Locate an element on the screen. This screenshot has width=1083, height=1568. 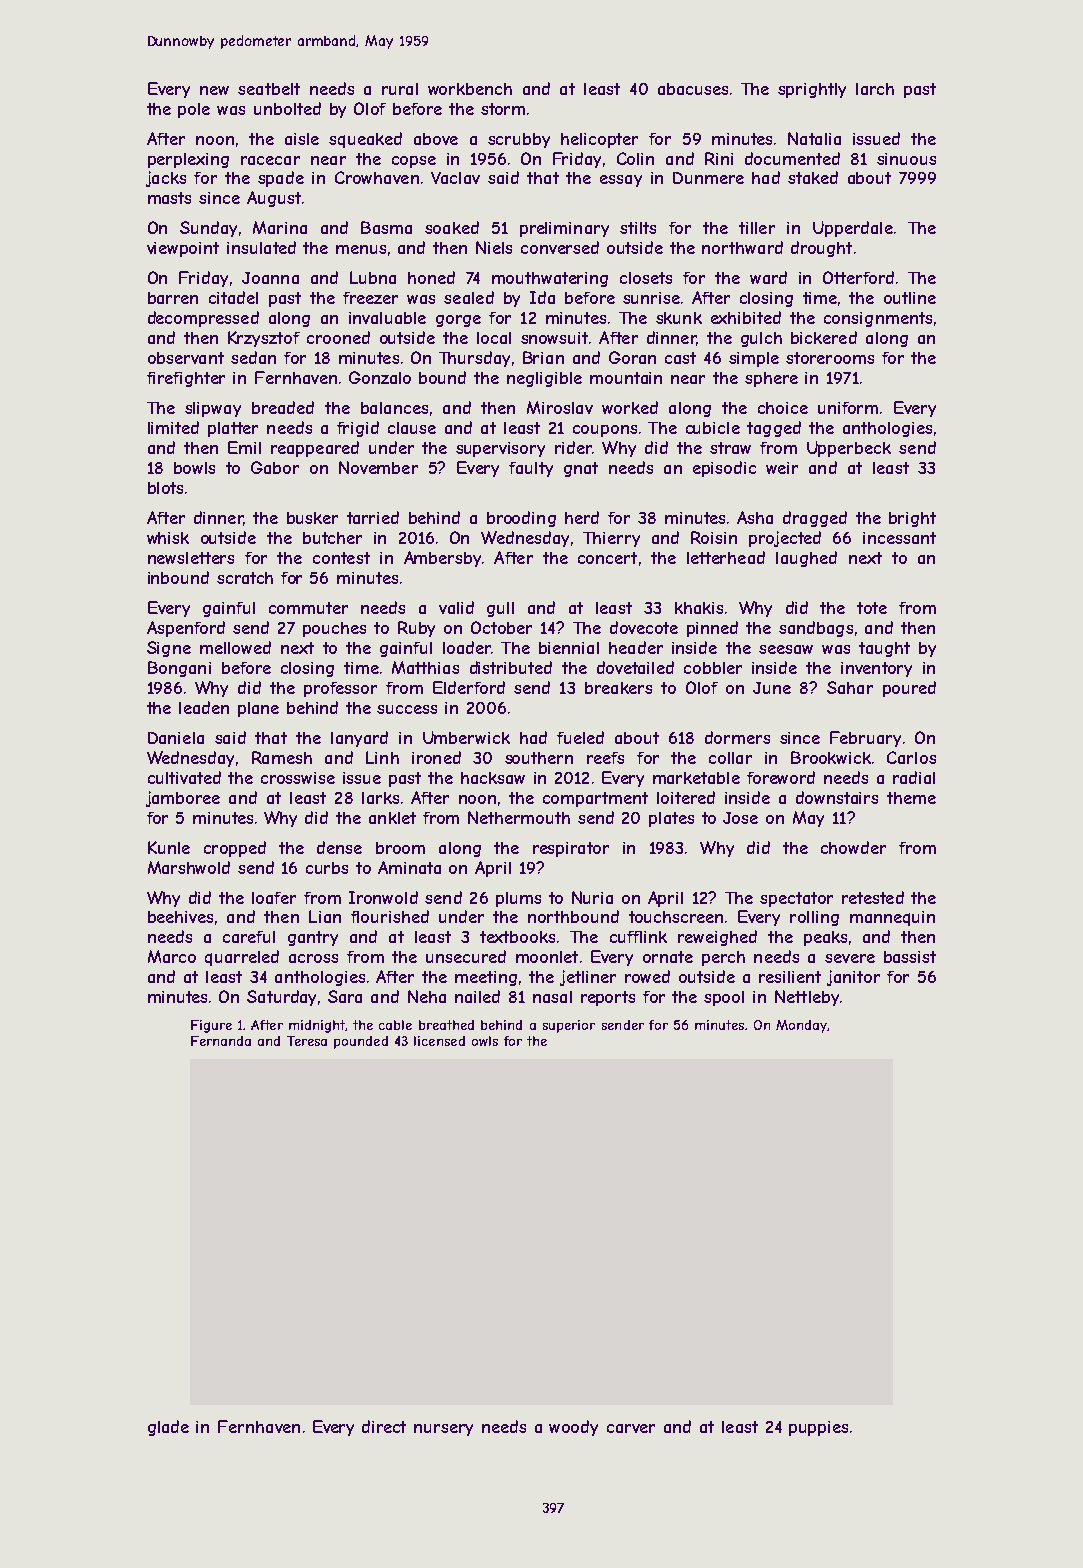
sprightly is located at coordinates (812, 90).
